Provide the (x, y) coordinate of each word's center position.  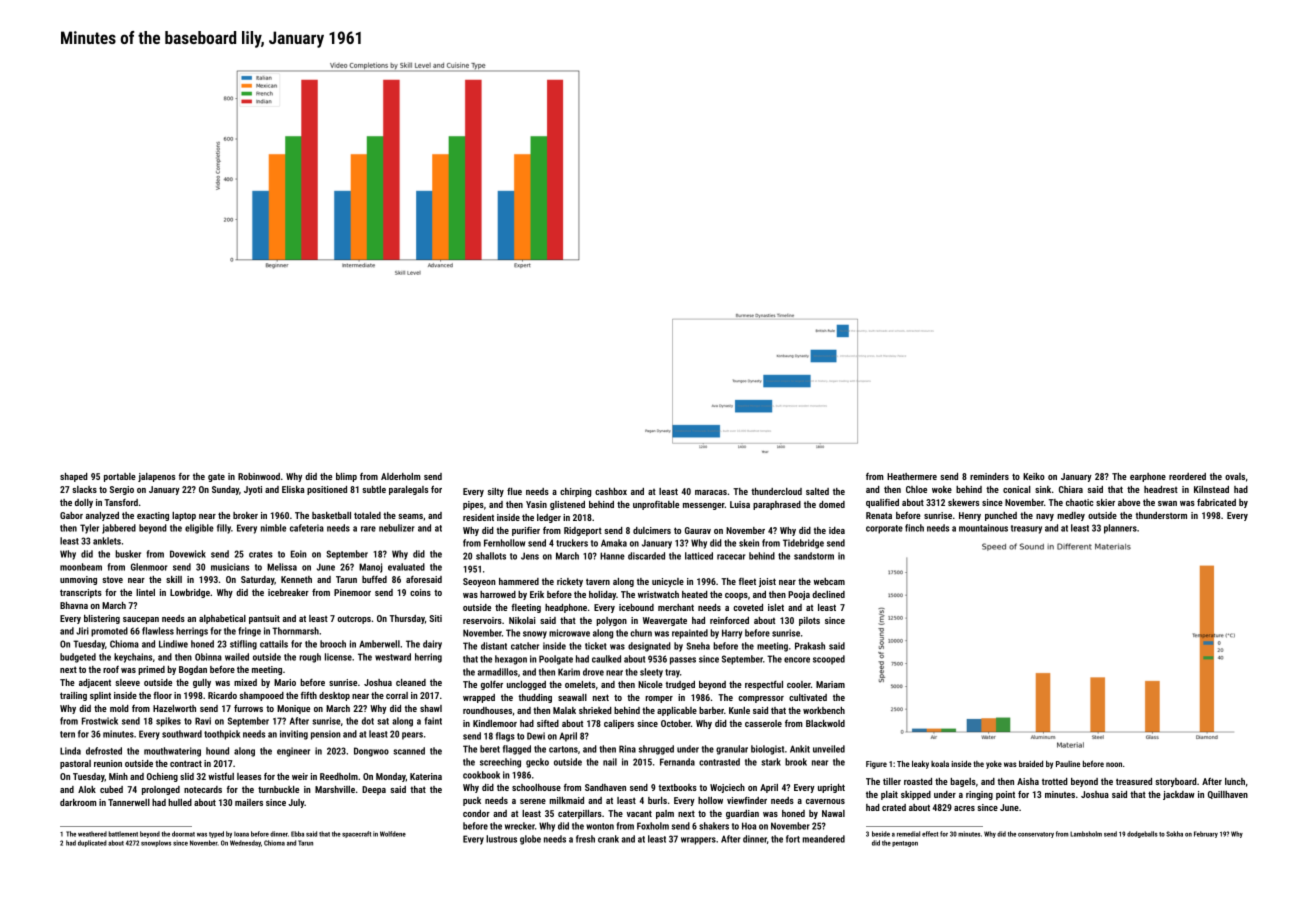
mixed (245, 682)
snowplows (156, 843)
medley (1071, 516)
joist (767, 582)
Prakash (810, 646)
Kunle (739, 710)
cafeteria (307, 528)
